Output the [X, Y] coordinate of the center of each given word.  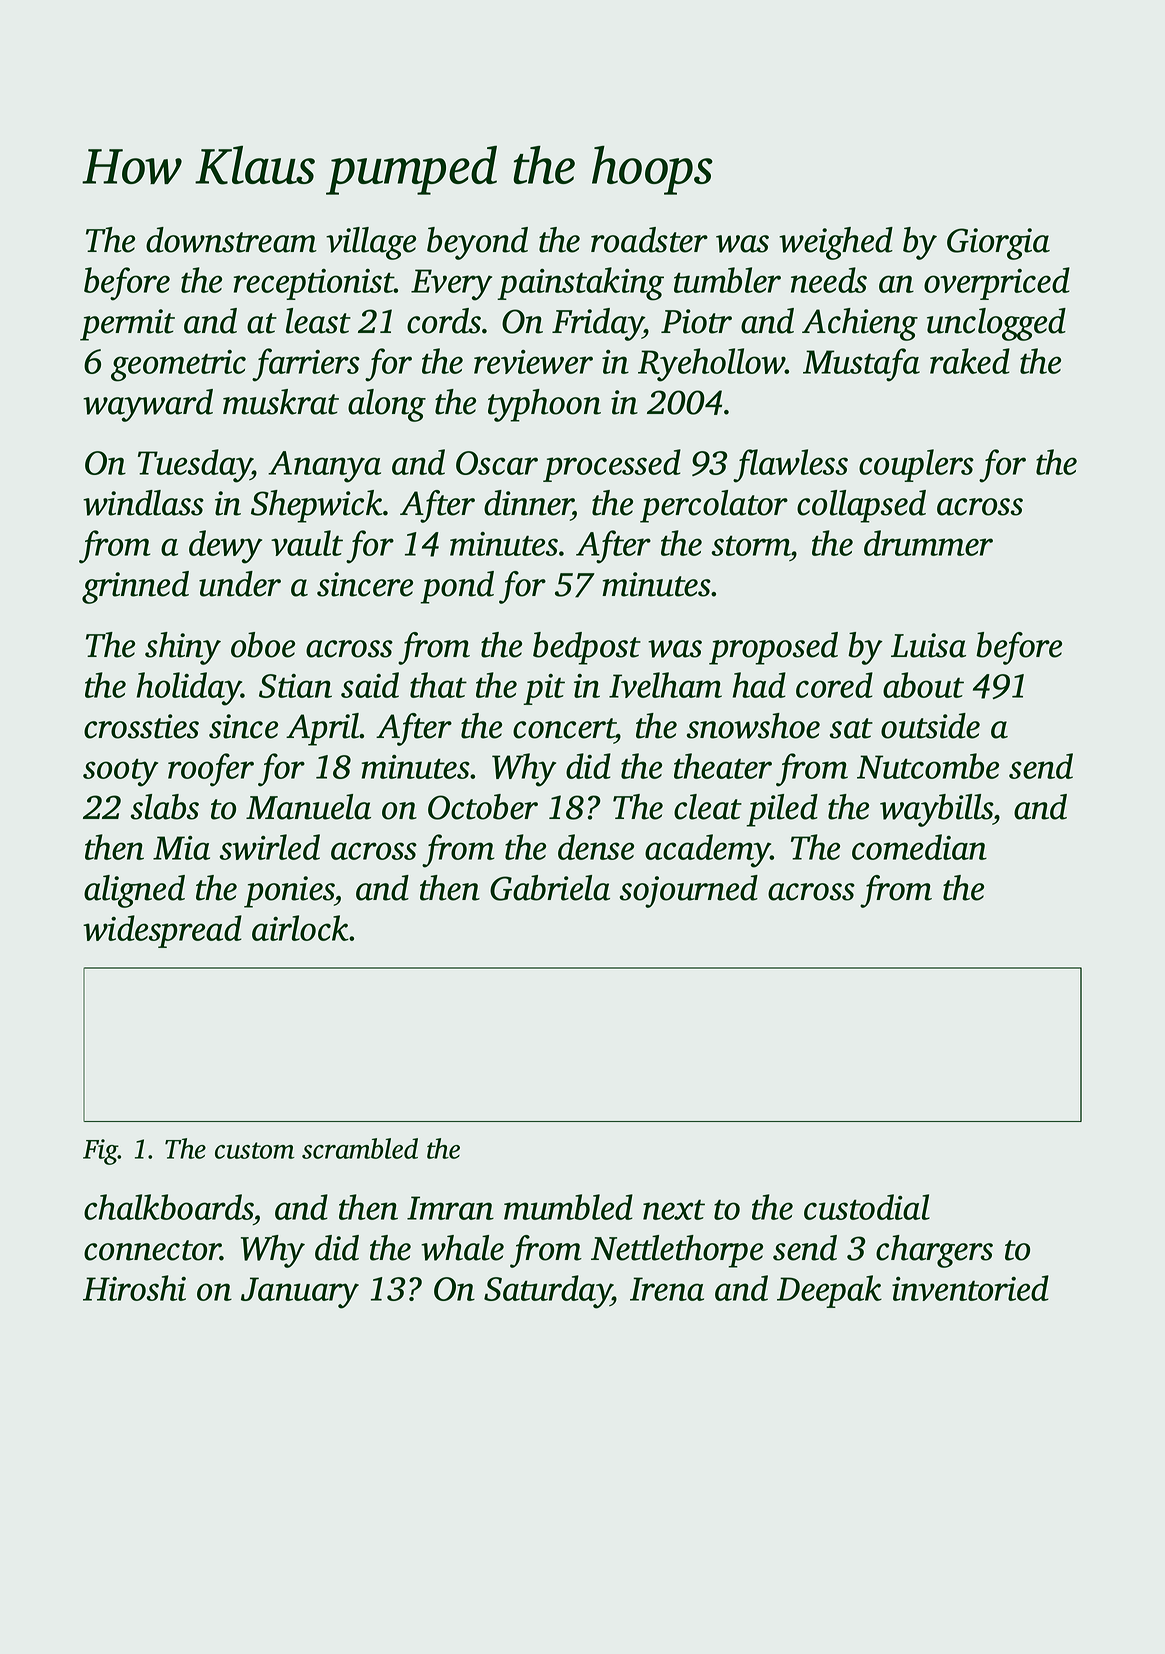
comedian [919, 847]
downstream [231, 240]
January [300, 1293]
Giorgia [998, 244]
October [483, 807]
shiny [183, 648]
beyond [477, 243]
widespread [162, 931]
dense [596, 847]
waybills [936, 810]
